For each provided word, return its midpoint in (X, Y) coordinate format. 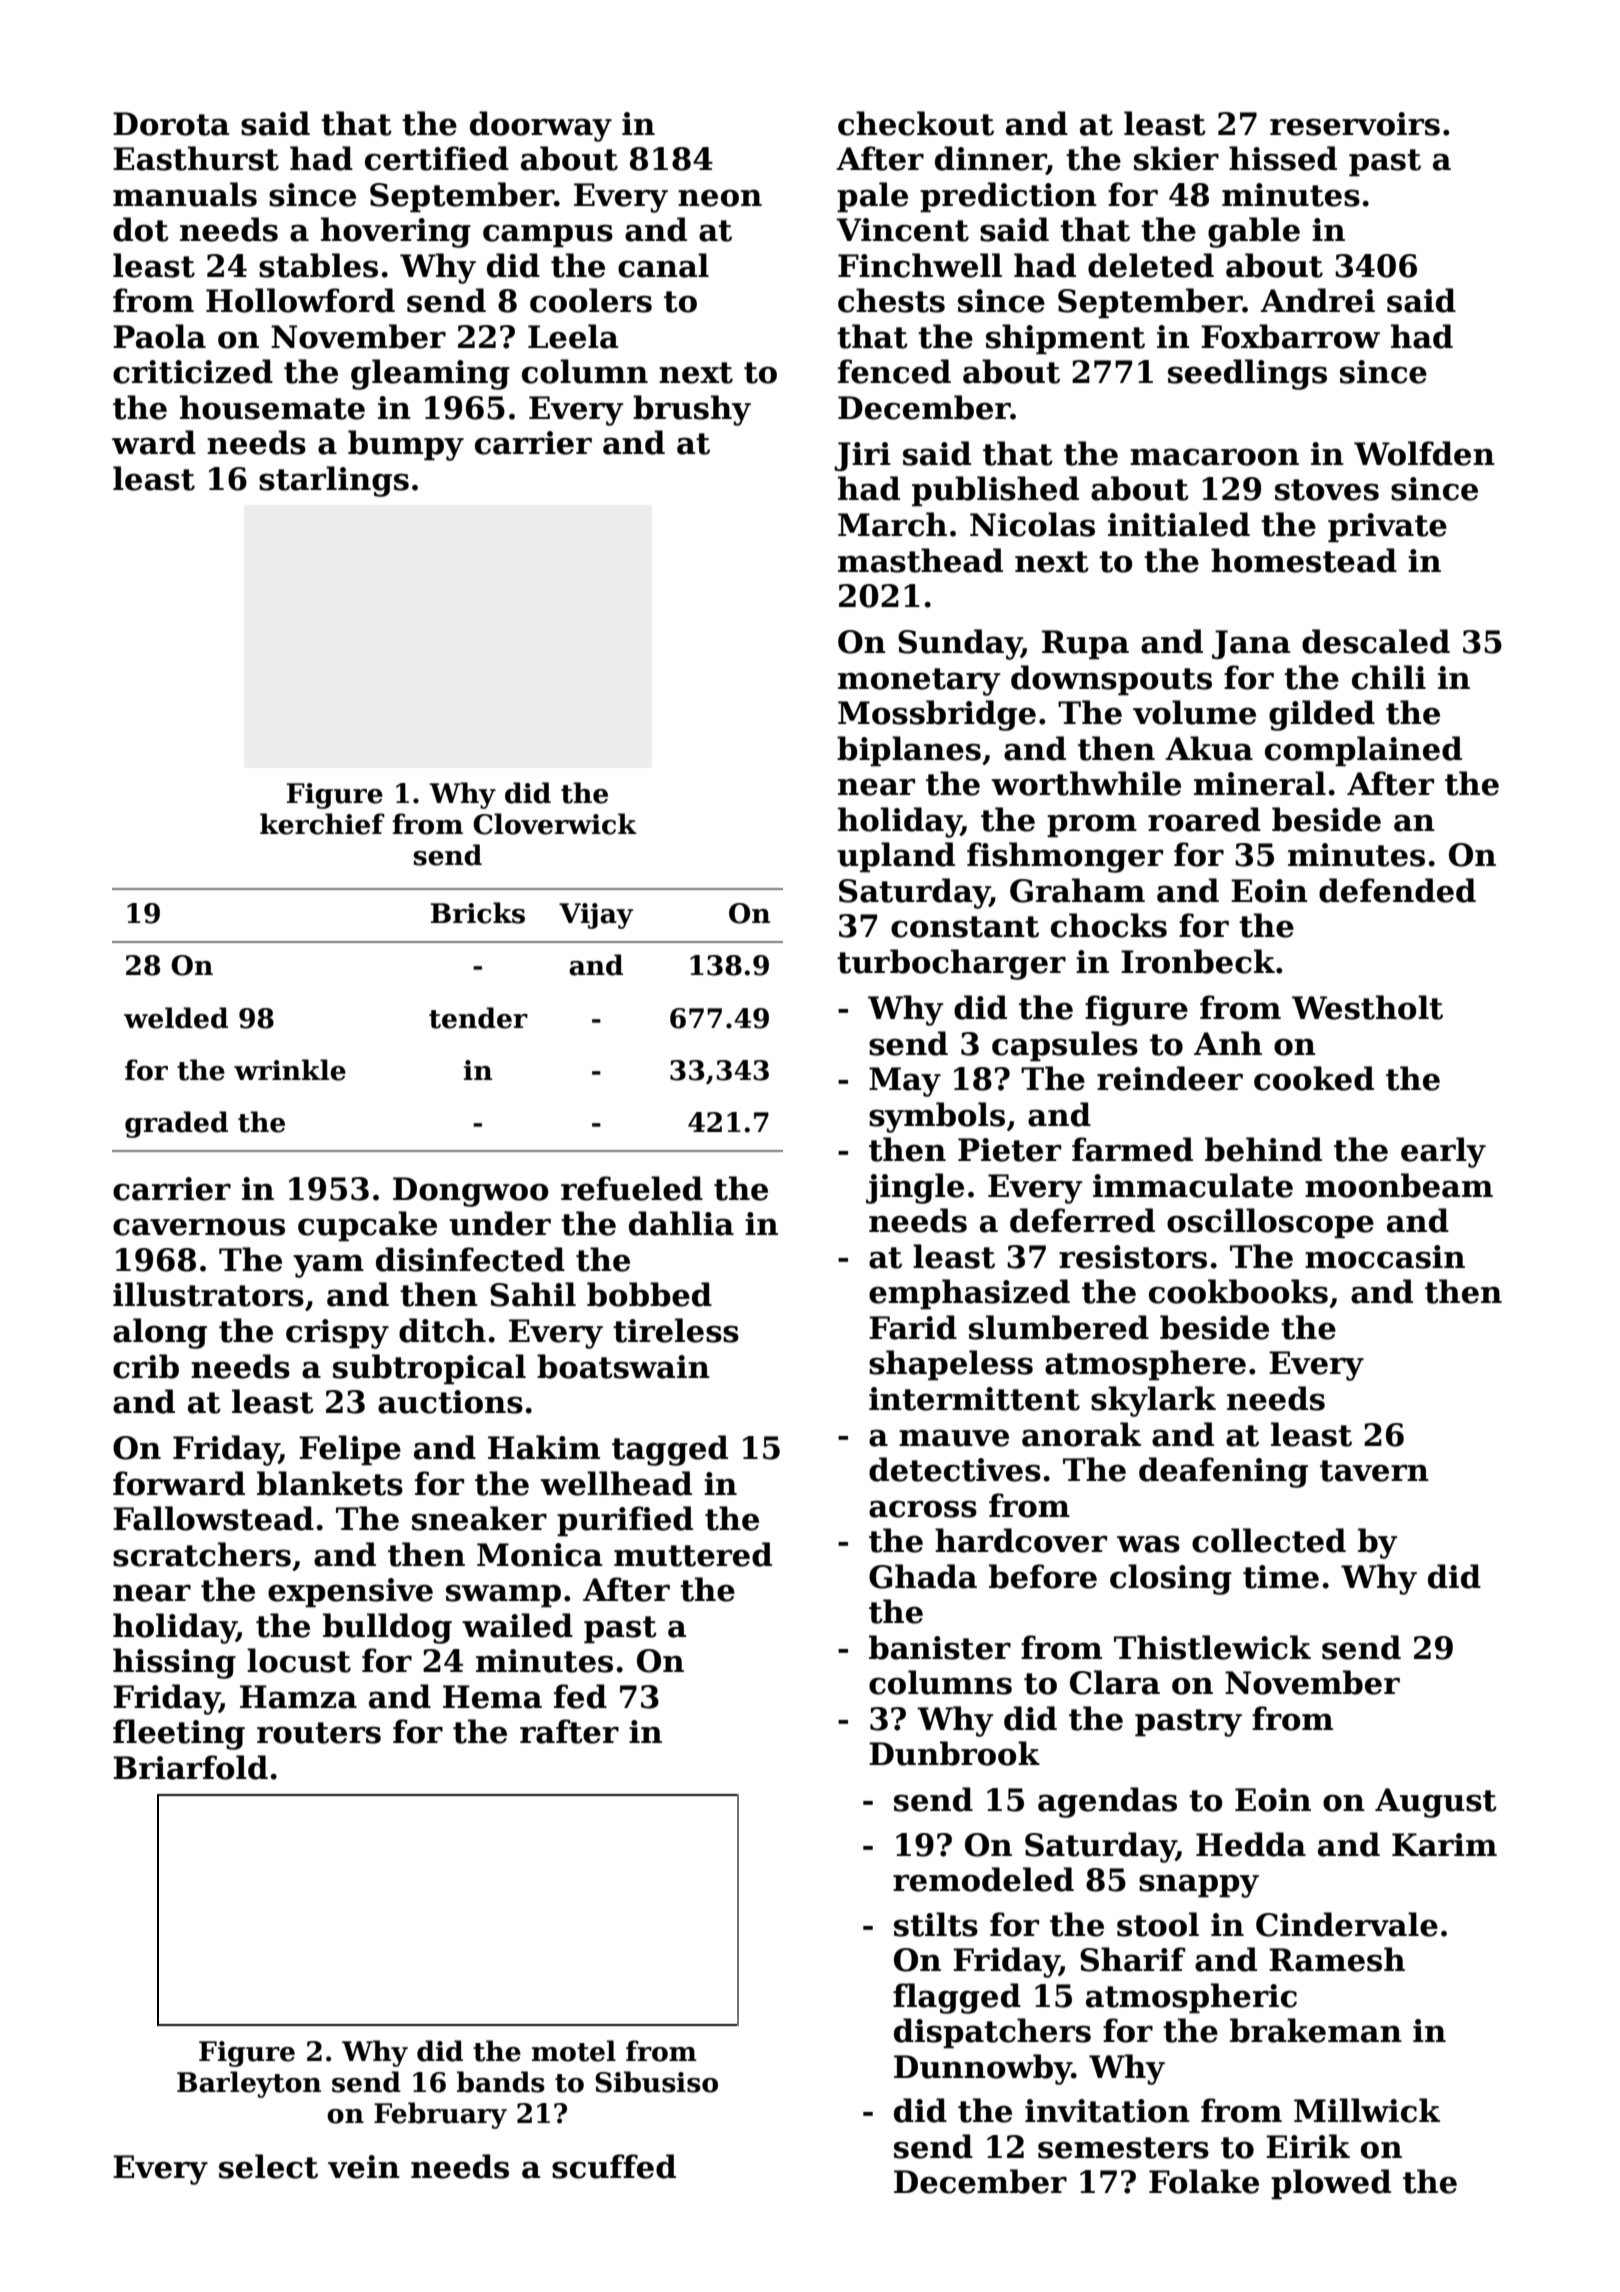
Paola (159, 336)
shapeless (951, 1365)
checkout (916, 123)
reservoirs (1355, 124)
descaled (1376, 641)
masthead (920, 560)
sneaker (479, 1518)
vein (364, 2167)
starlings (334, 481)
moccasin (1385, 1257)
